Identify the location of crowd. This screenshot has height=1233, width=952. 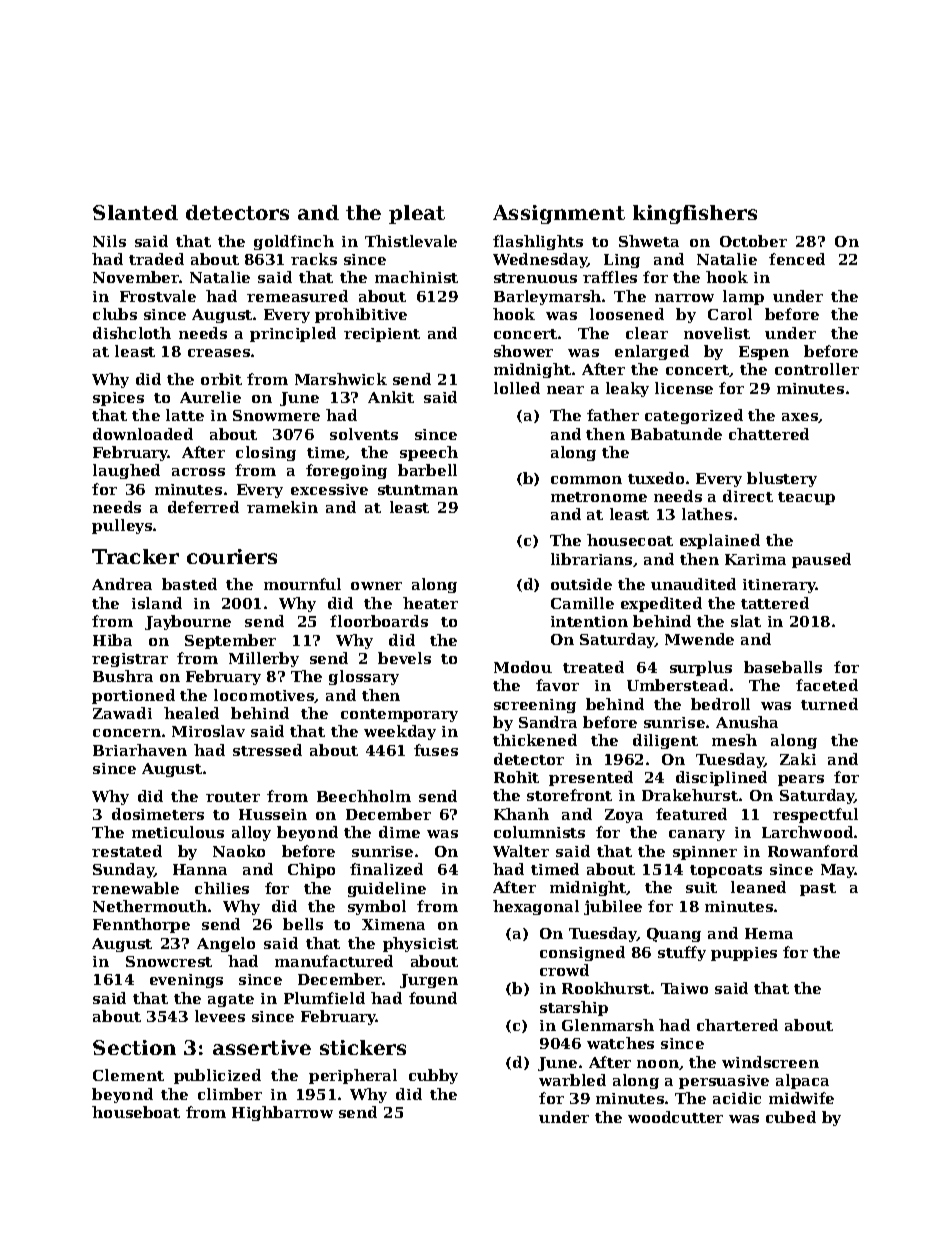
(564, 970).
